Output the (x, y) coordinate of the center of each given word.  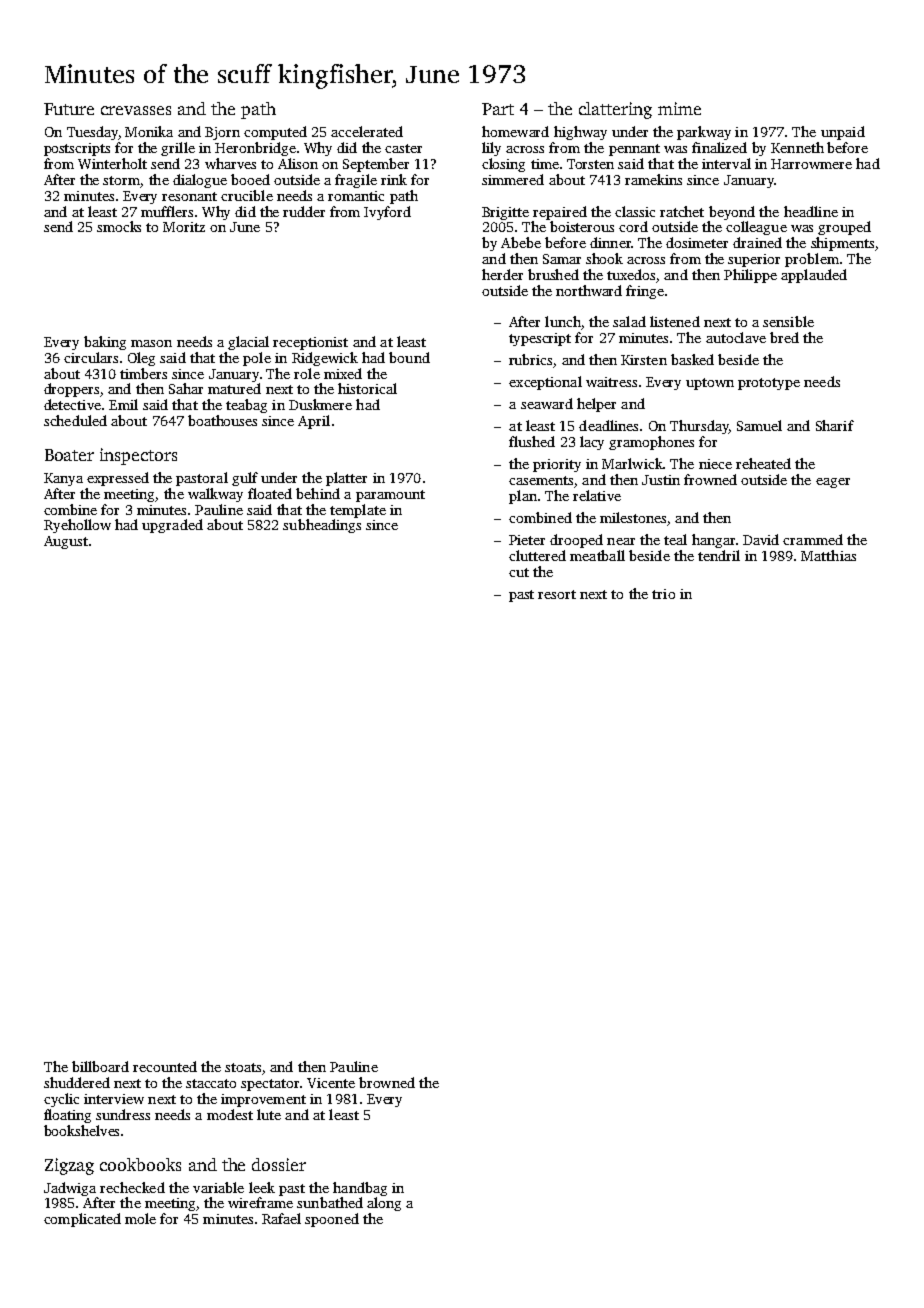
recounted (165, 1066)
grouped (844, 228)
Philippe (750, 276)
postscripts (77, 149)
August (66, 542)
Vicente (331, 1083)
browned (387, 1082)
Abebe (521, 242)
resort (557, 594)
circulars (91, 357)
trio (663, 594)
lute (269, 1114)
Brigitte (505, 213)
